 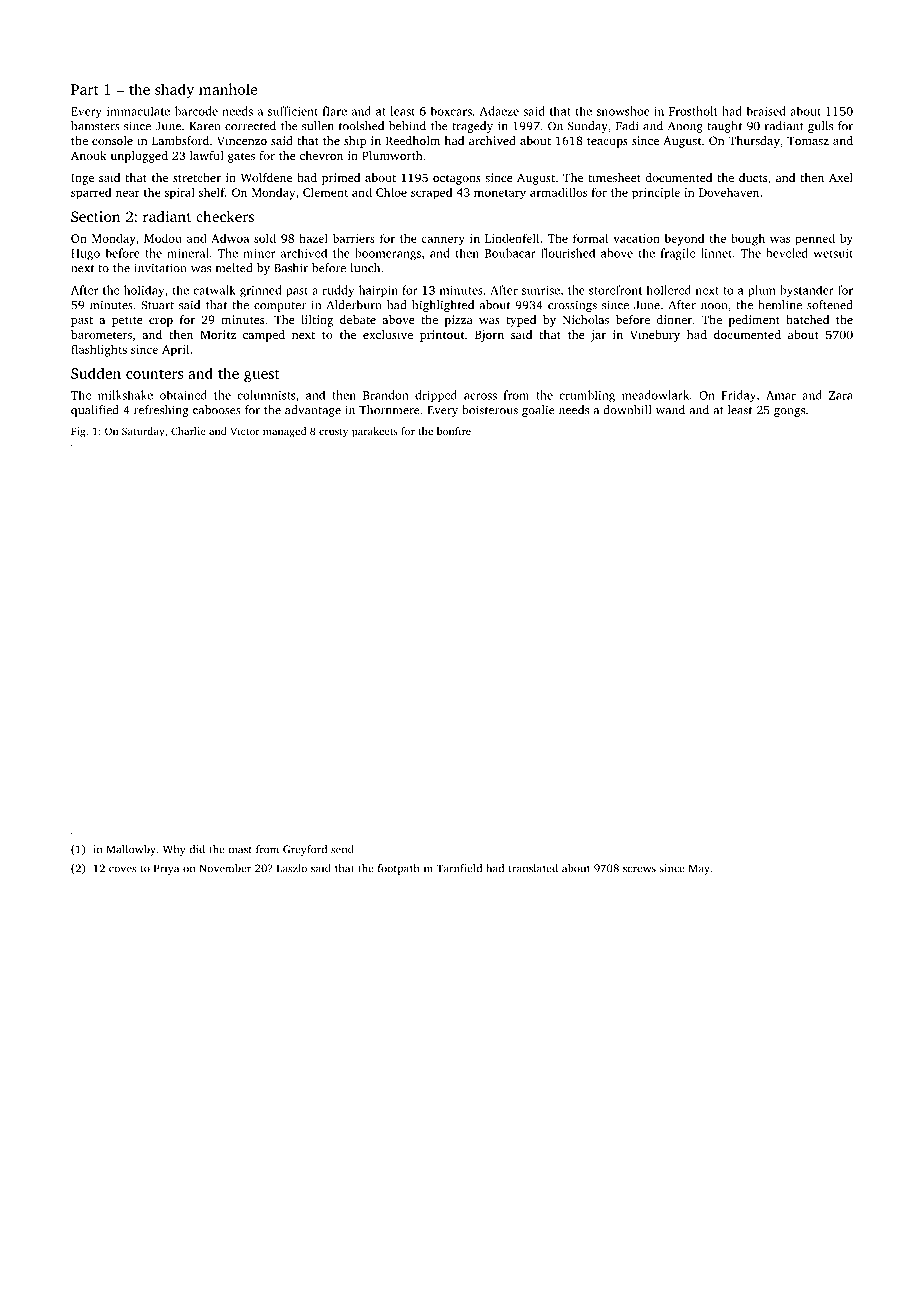 What do you see at coordinates (284, 432) in the screenshot?
I see `managed` at bounding box center [284, 432].
